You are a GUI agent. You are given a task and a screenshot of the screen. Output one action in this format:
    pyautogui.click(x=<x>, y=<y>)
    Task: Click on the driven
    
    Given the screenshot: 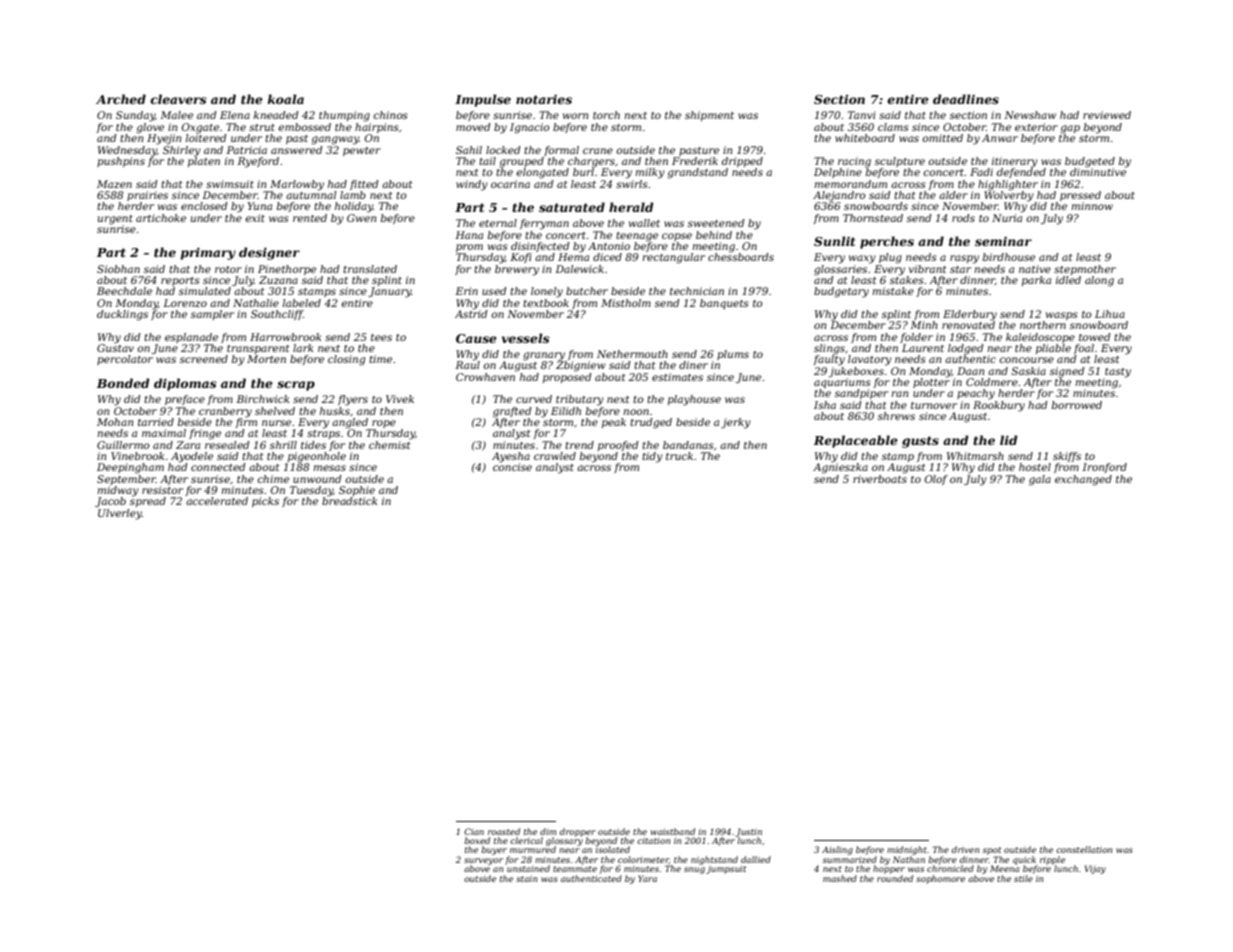 What is the action you would take?
    pyautogui.click(x=966, y=849)
